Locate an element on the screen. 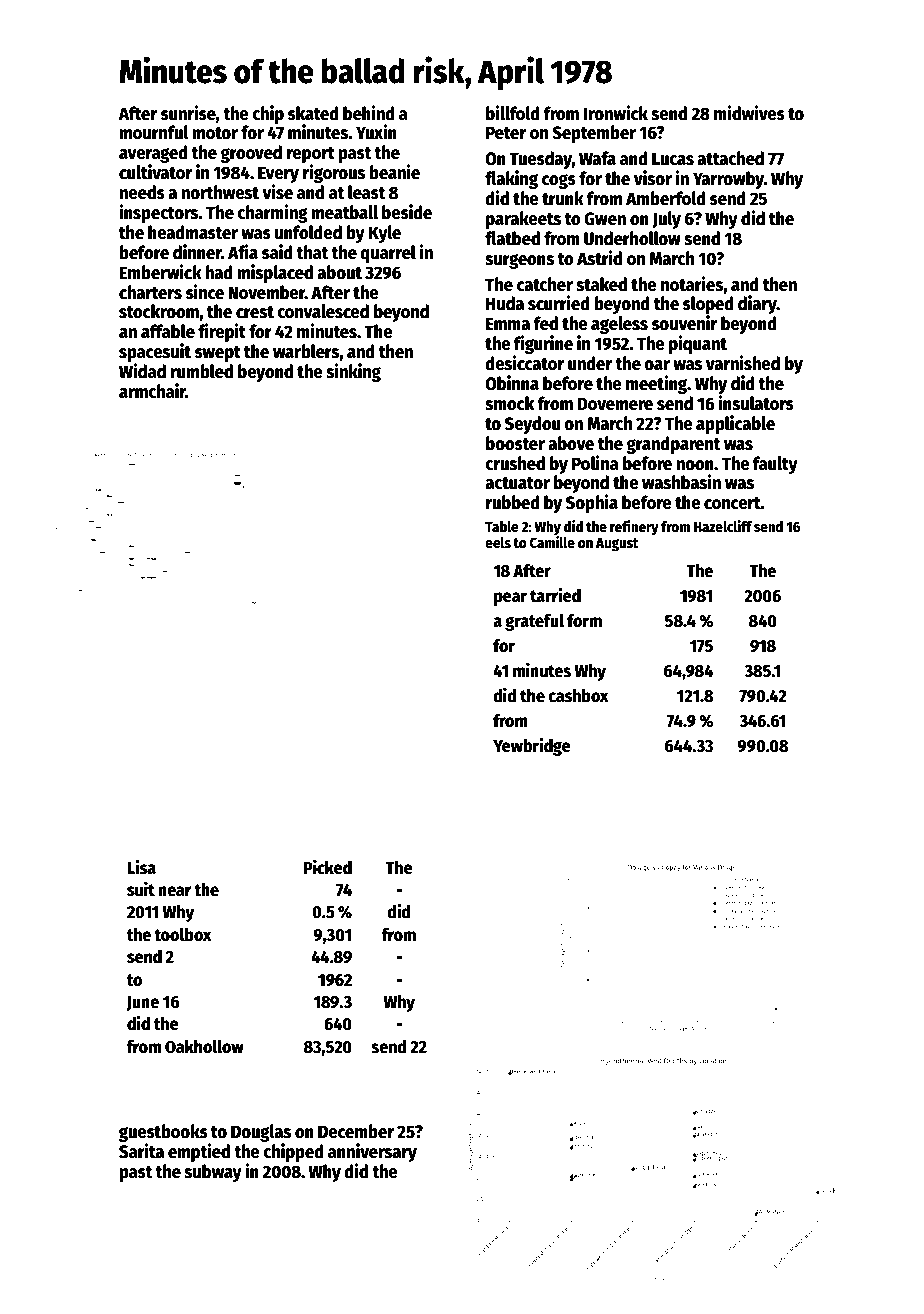 The width and height of the screenshot is (924, 1314). cashbox is located at coordinates (578, 696).
